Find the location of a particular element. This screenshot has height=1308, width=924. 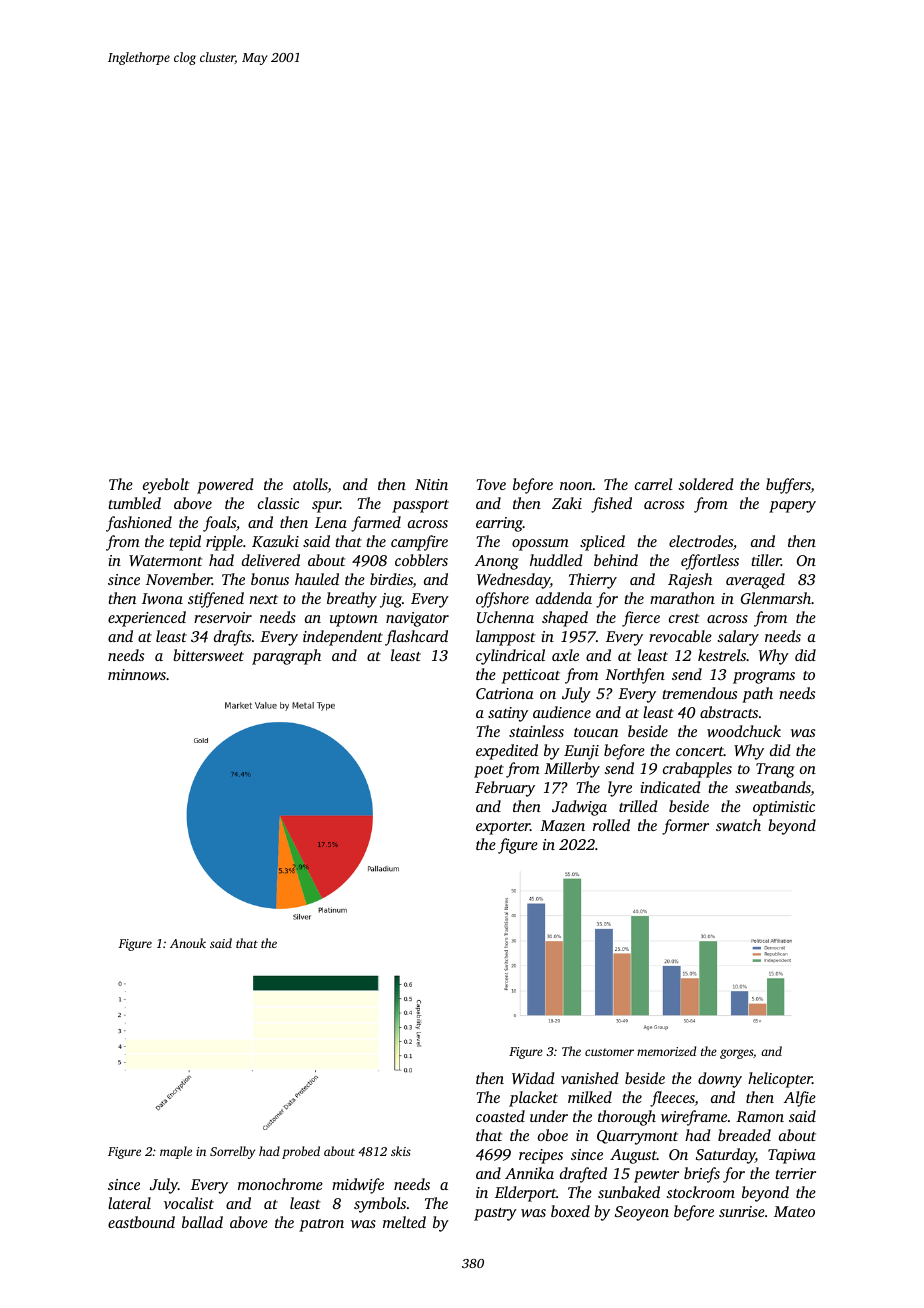

memorized is located at coordinates (666, 1051).
